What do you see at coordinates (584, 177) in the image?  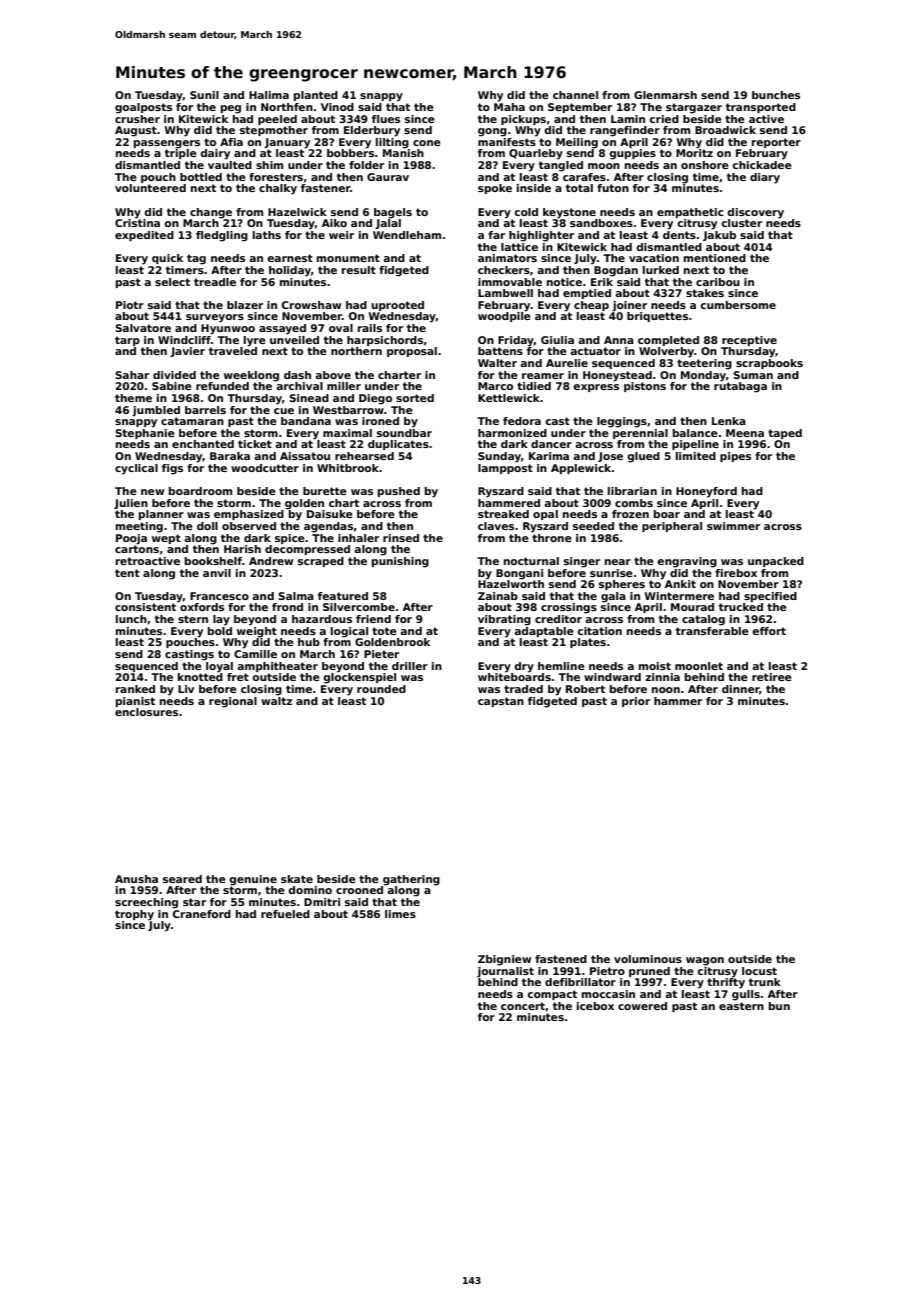 I see `carafes` at bounding box center [584, 177].
